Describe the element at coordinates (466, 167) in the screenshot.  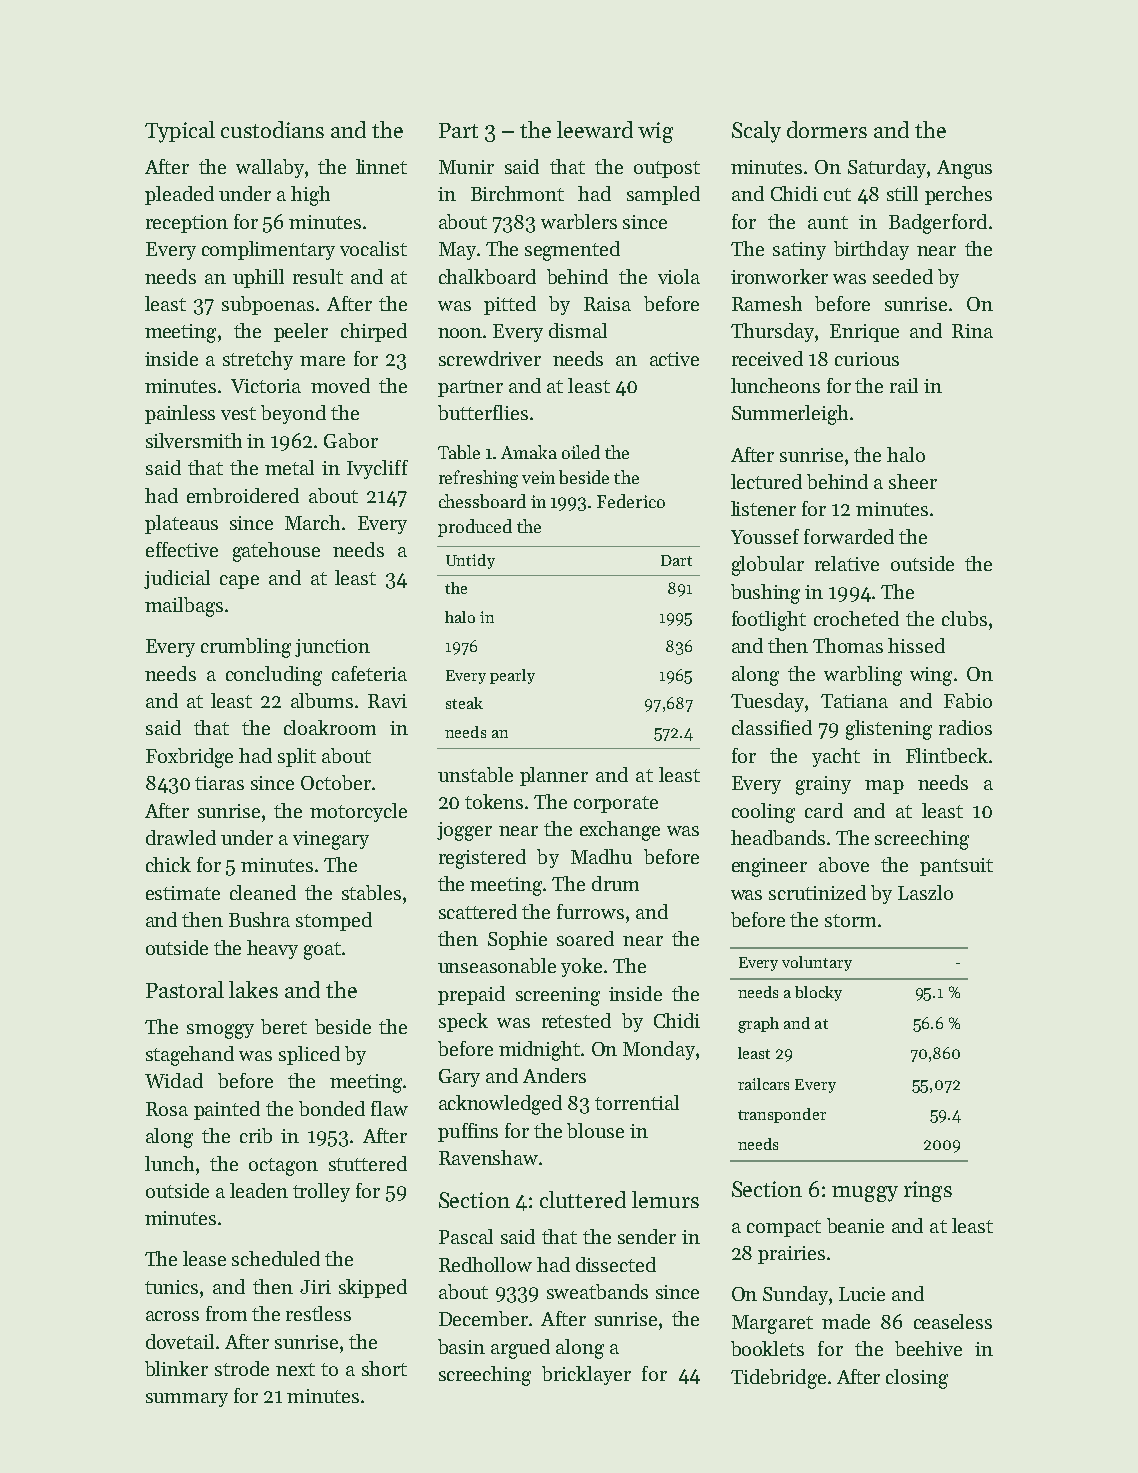
I see `Munir` at that location.
